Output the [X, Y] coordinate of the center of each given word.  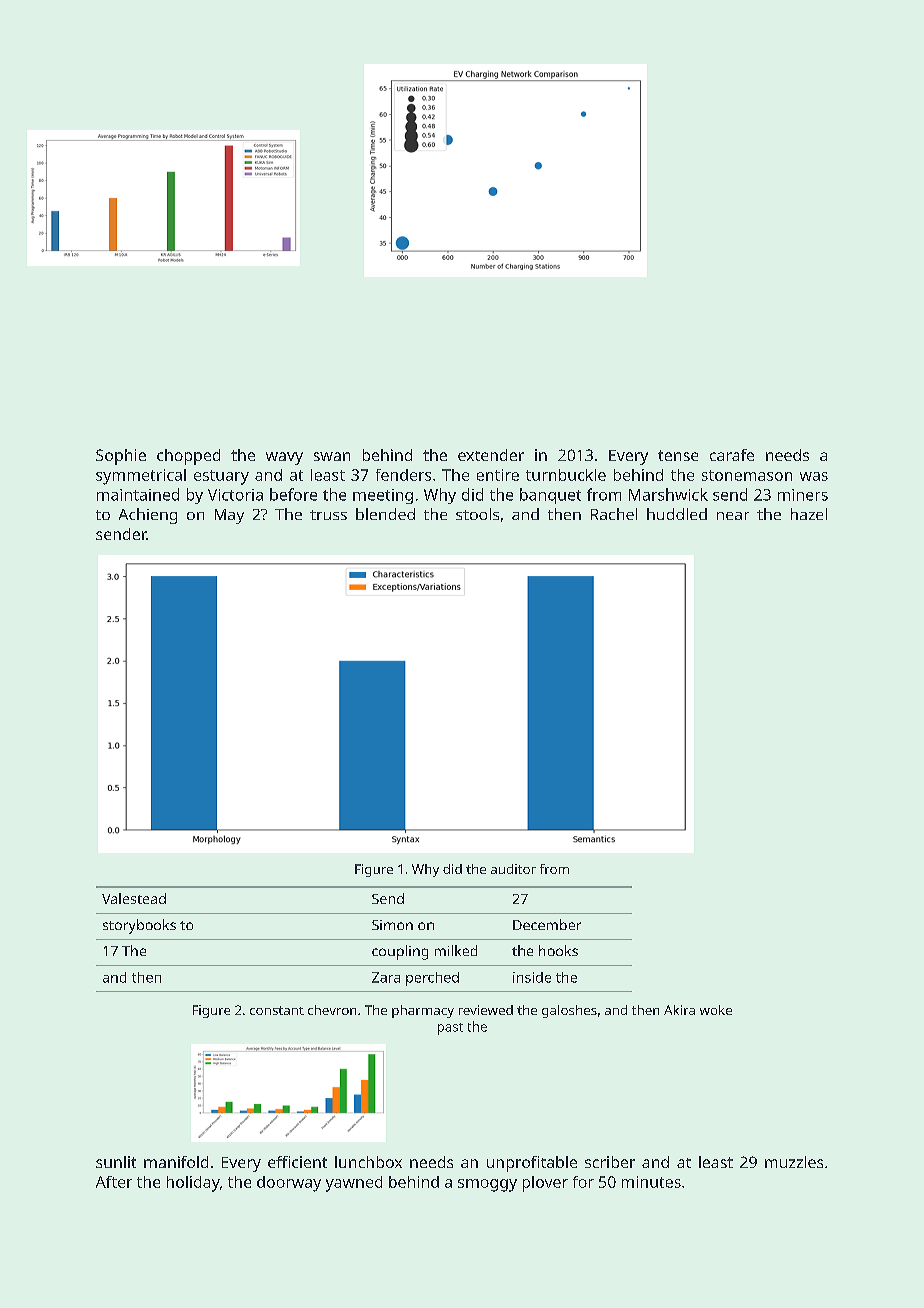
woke [716, 1010]
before [293, 494]
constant [277, 1010]
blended [385, 514]
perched [432, 979]
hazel [809, 514]
